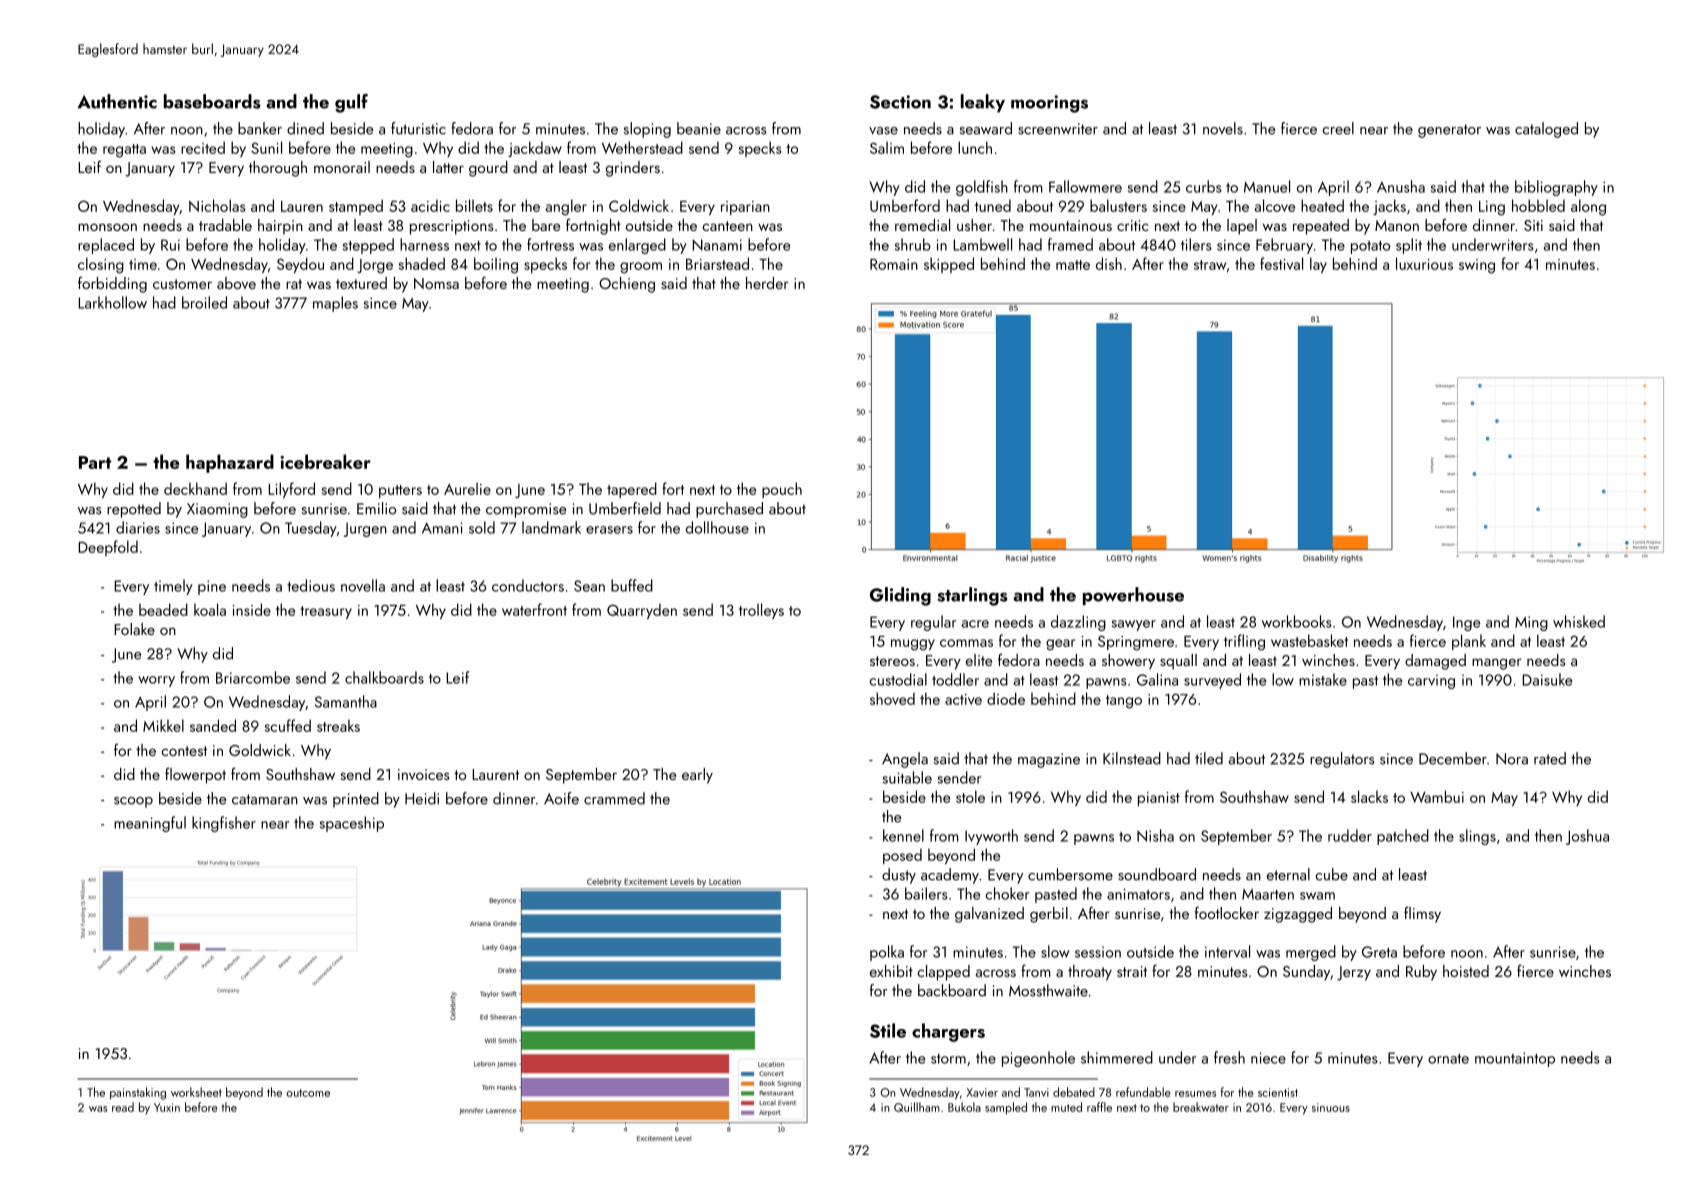 This screenshot has height=1198, width=1695. What do you see at coordinates (767, 283) in the screenshot?
I see `herder` at bounding box center [767, 283].
